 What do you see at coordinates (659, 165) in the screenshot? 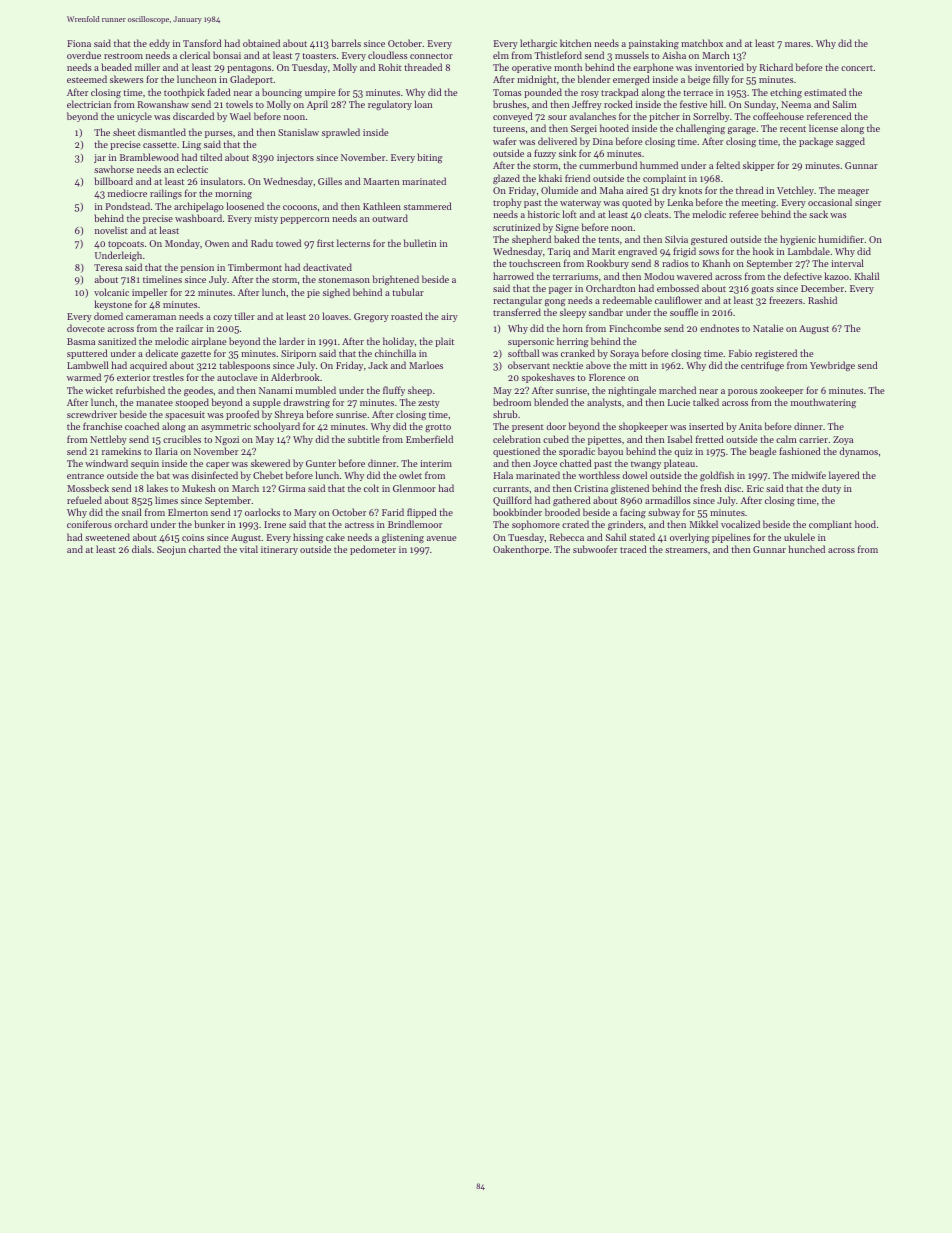
I see `hummed` at bounding box center [659, 165].
